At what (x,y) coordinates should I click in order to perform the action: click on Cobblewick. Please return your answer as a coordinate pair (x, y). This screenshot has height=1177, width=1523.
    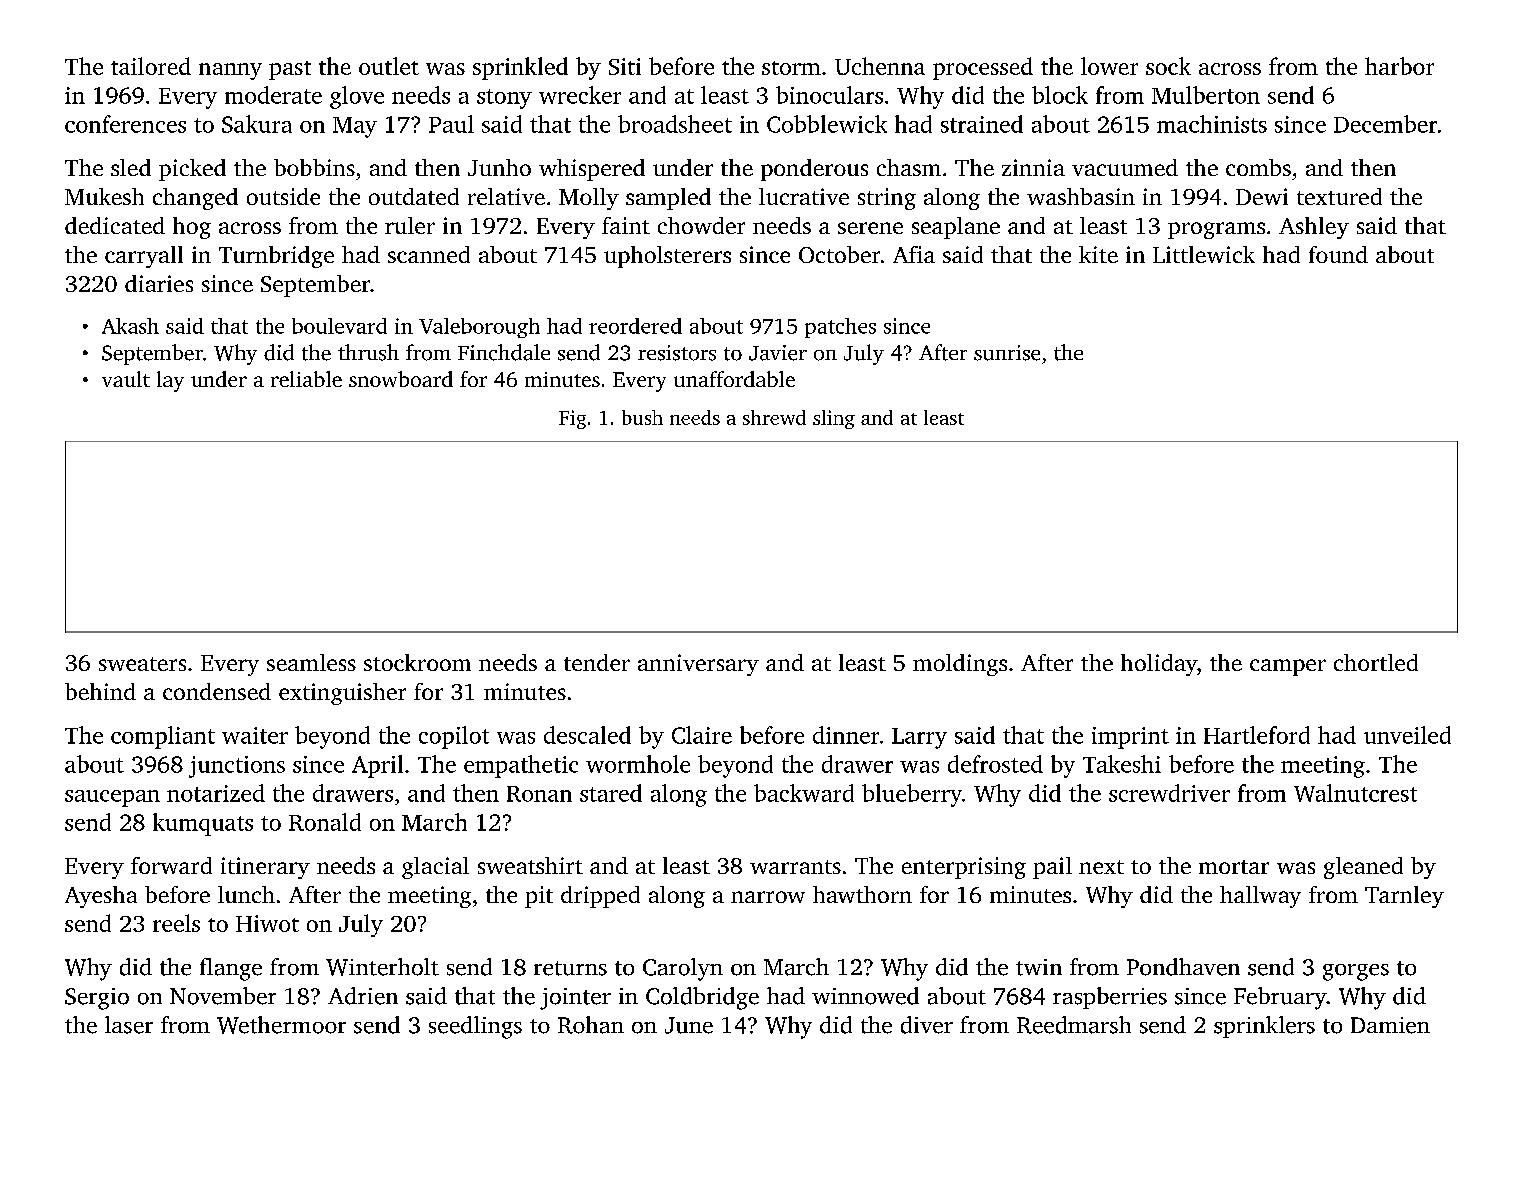
    Looking at the image, I should click on (827, 124).
